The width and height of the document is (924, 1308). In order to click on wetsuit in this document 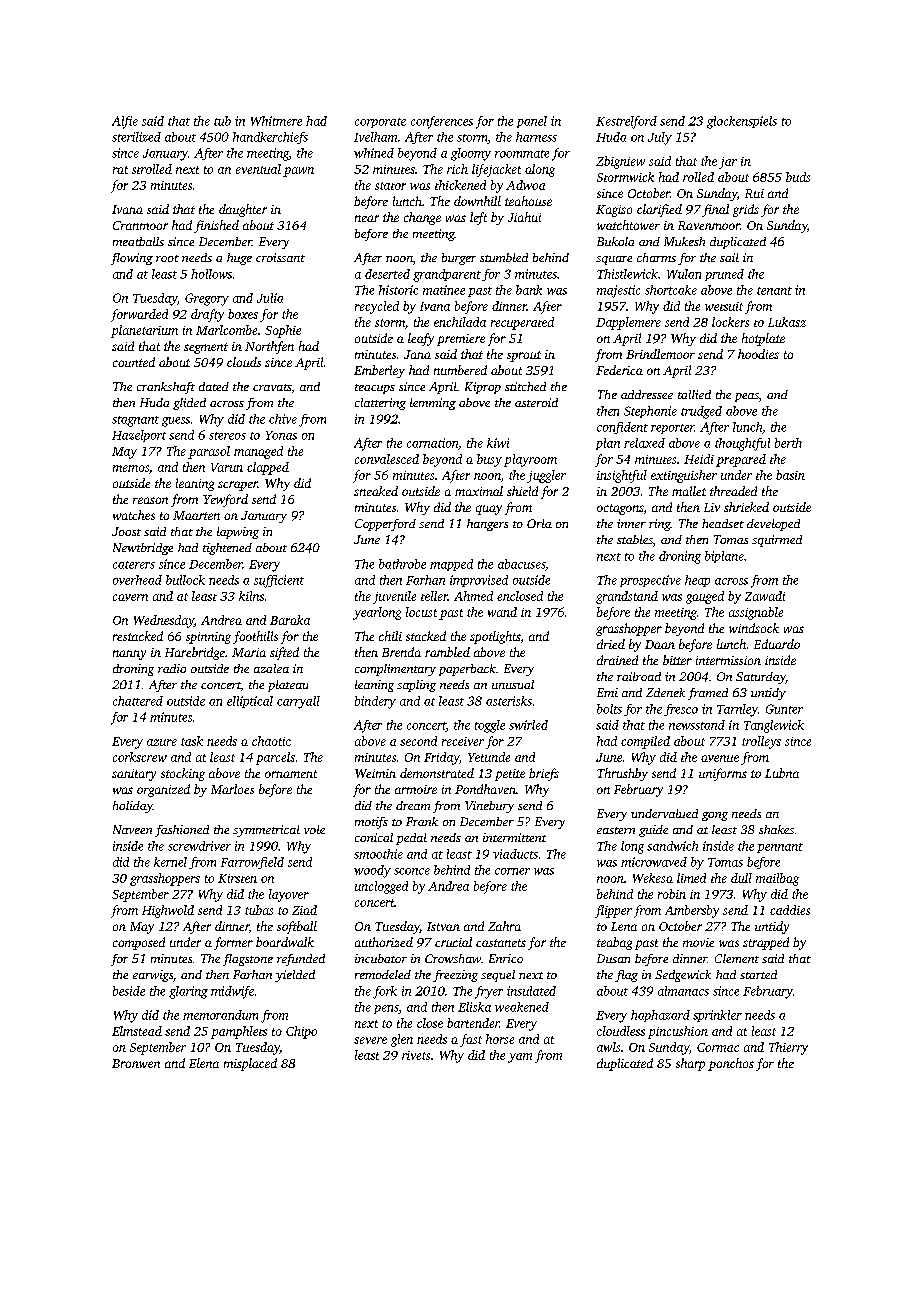, I will do `click(724, 306)`.
